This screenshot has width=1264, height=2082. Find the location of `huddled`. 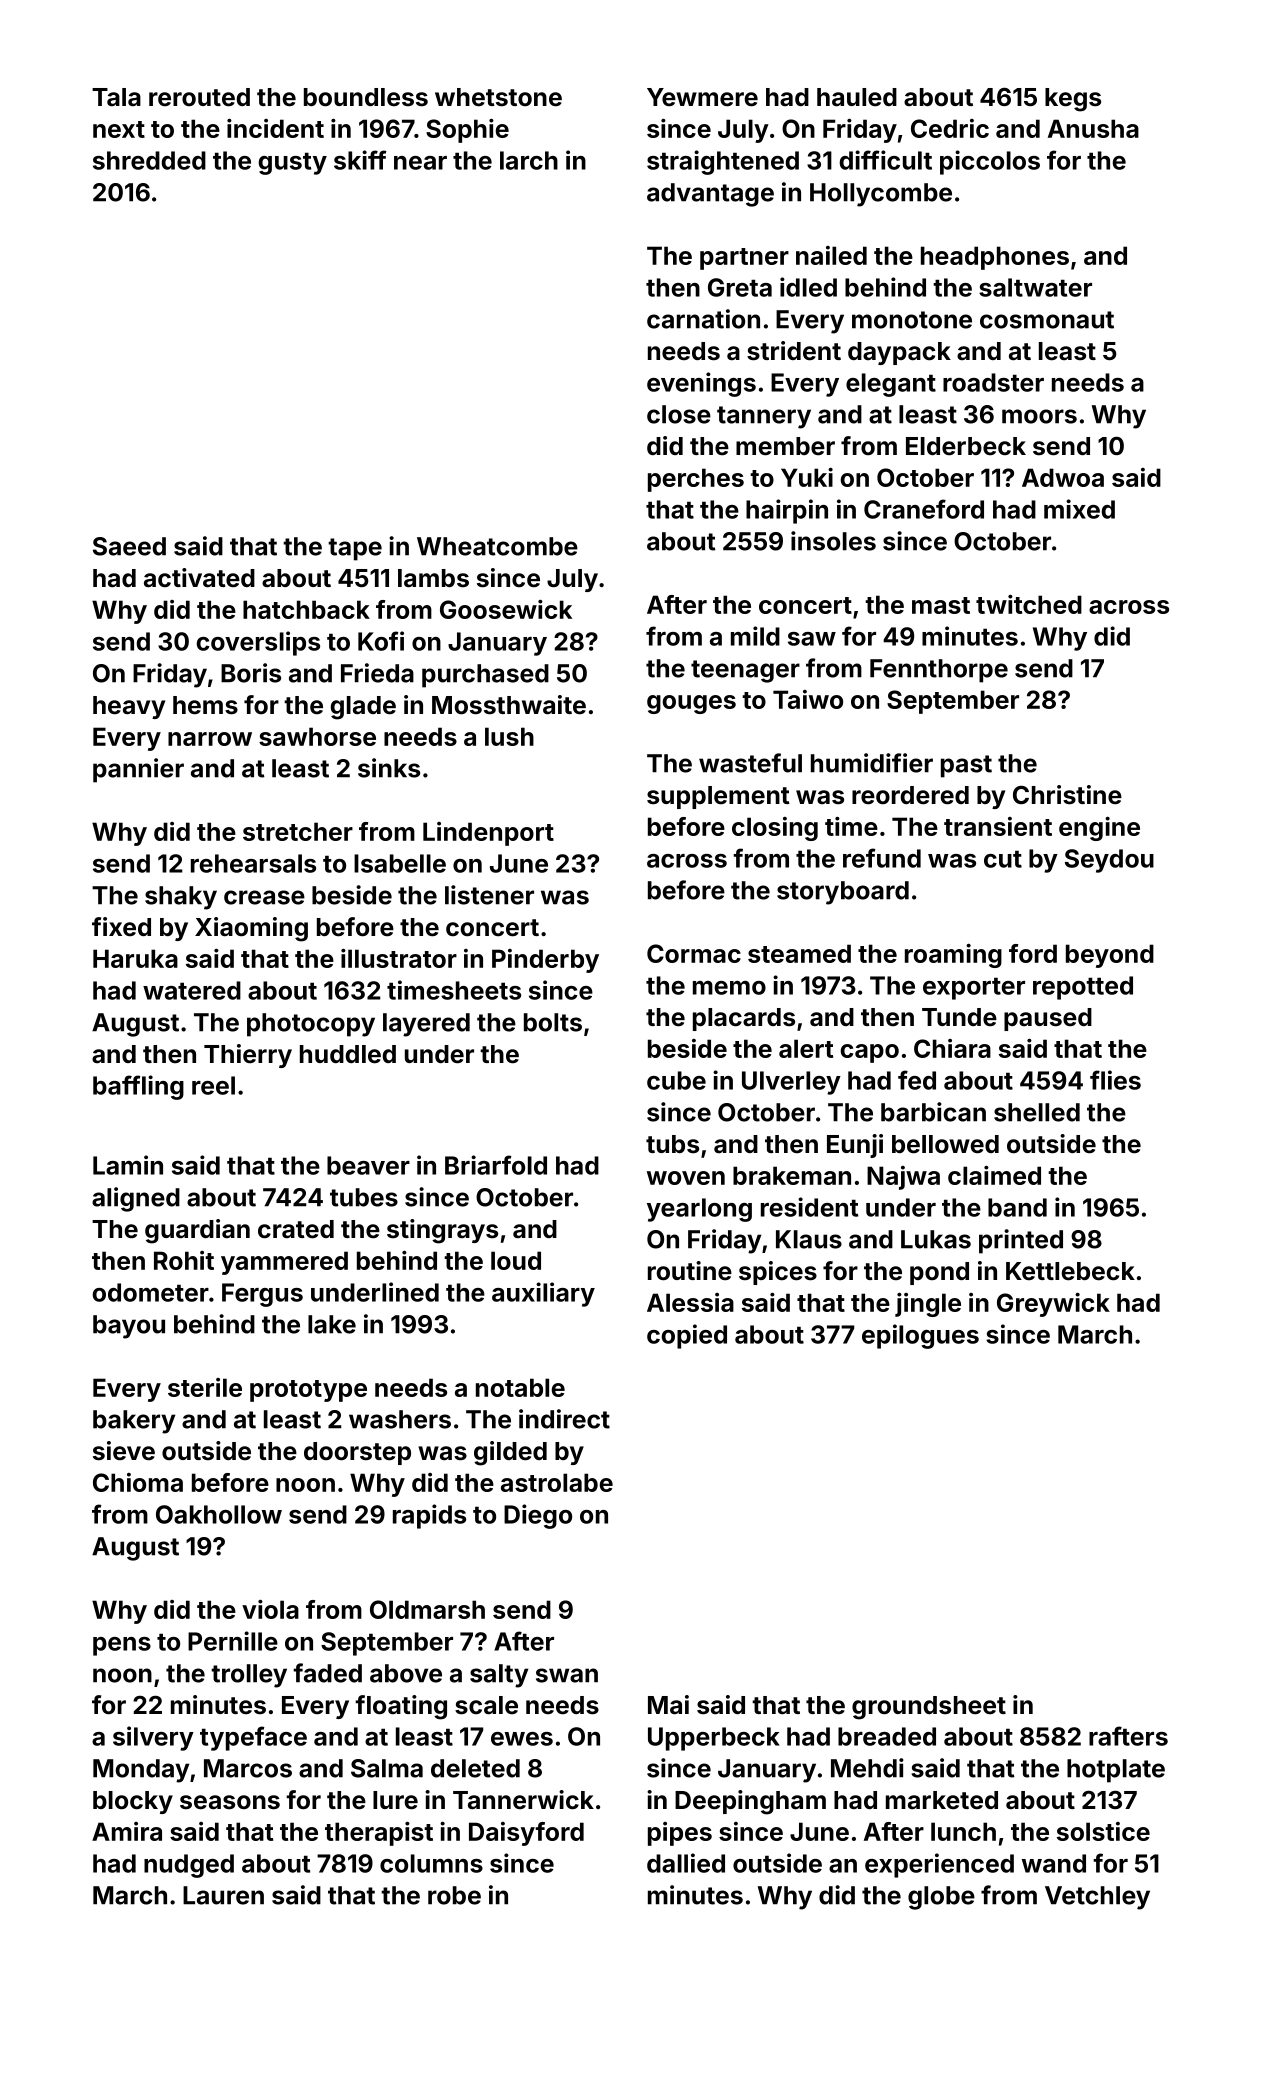

huddled is located at coordinates (348, 1054).
